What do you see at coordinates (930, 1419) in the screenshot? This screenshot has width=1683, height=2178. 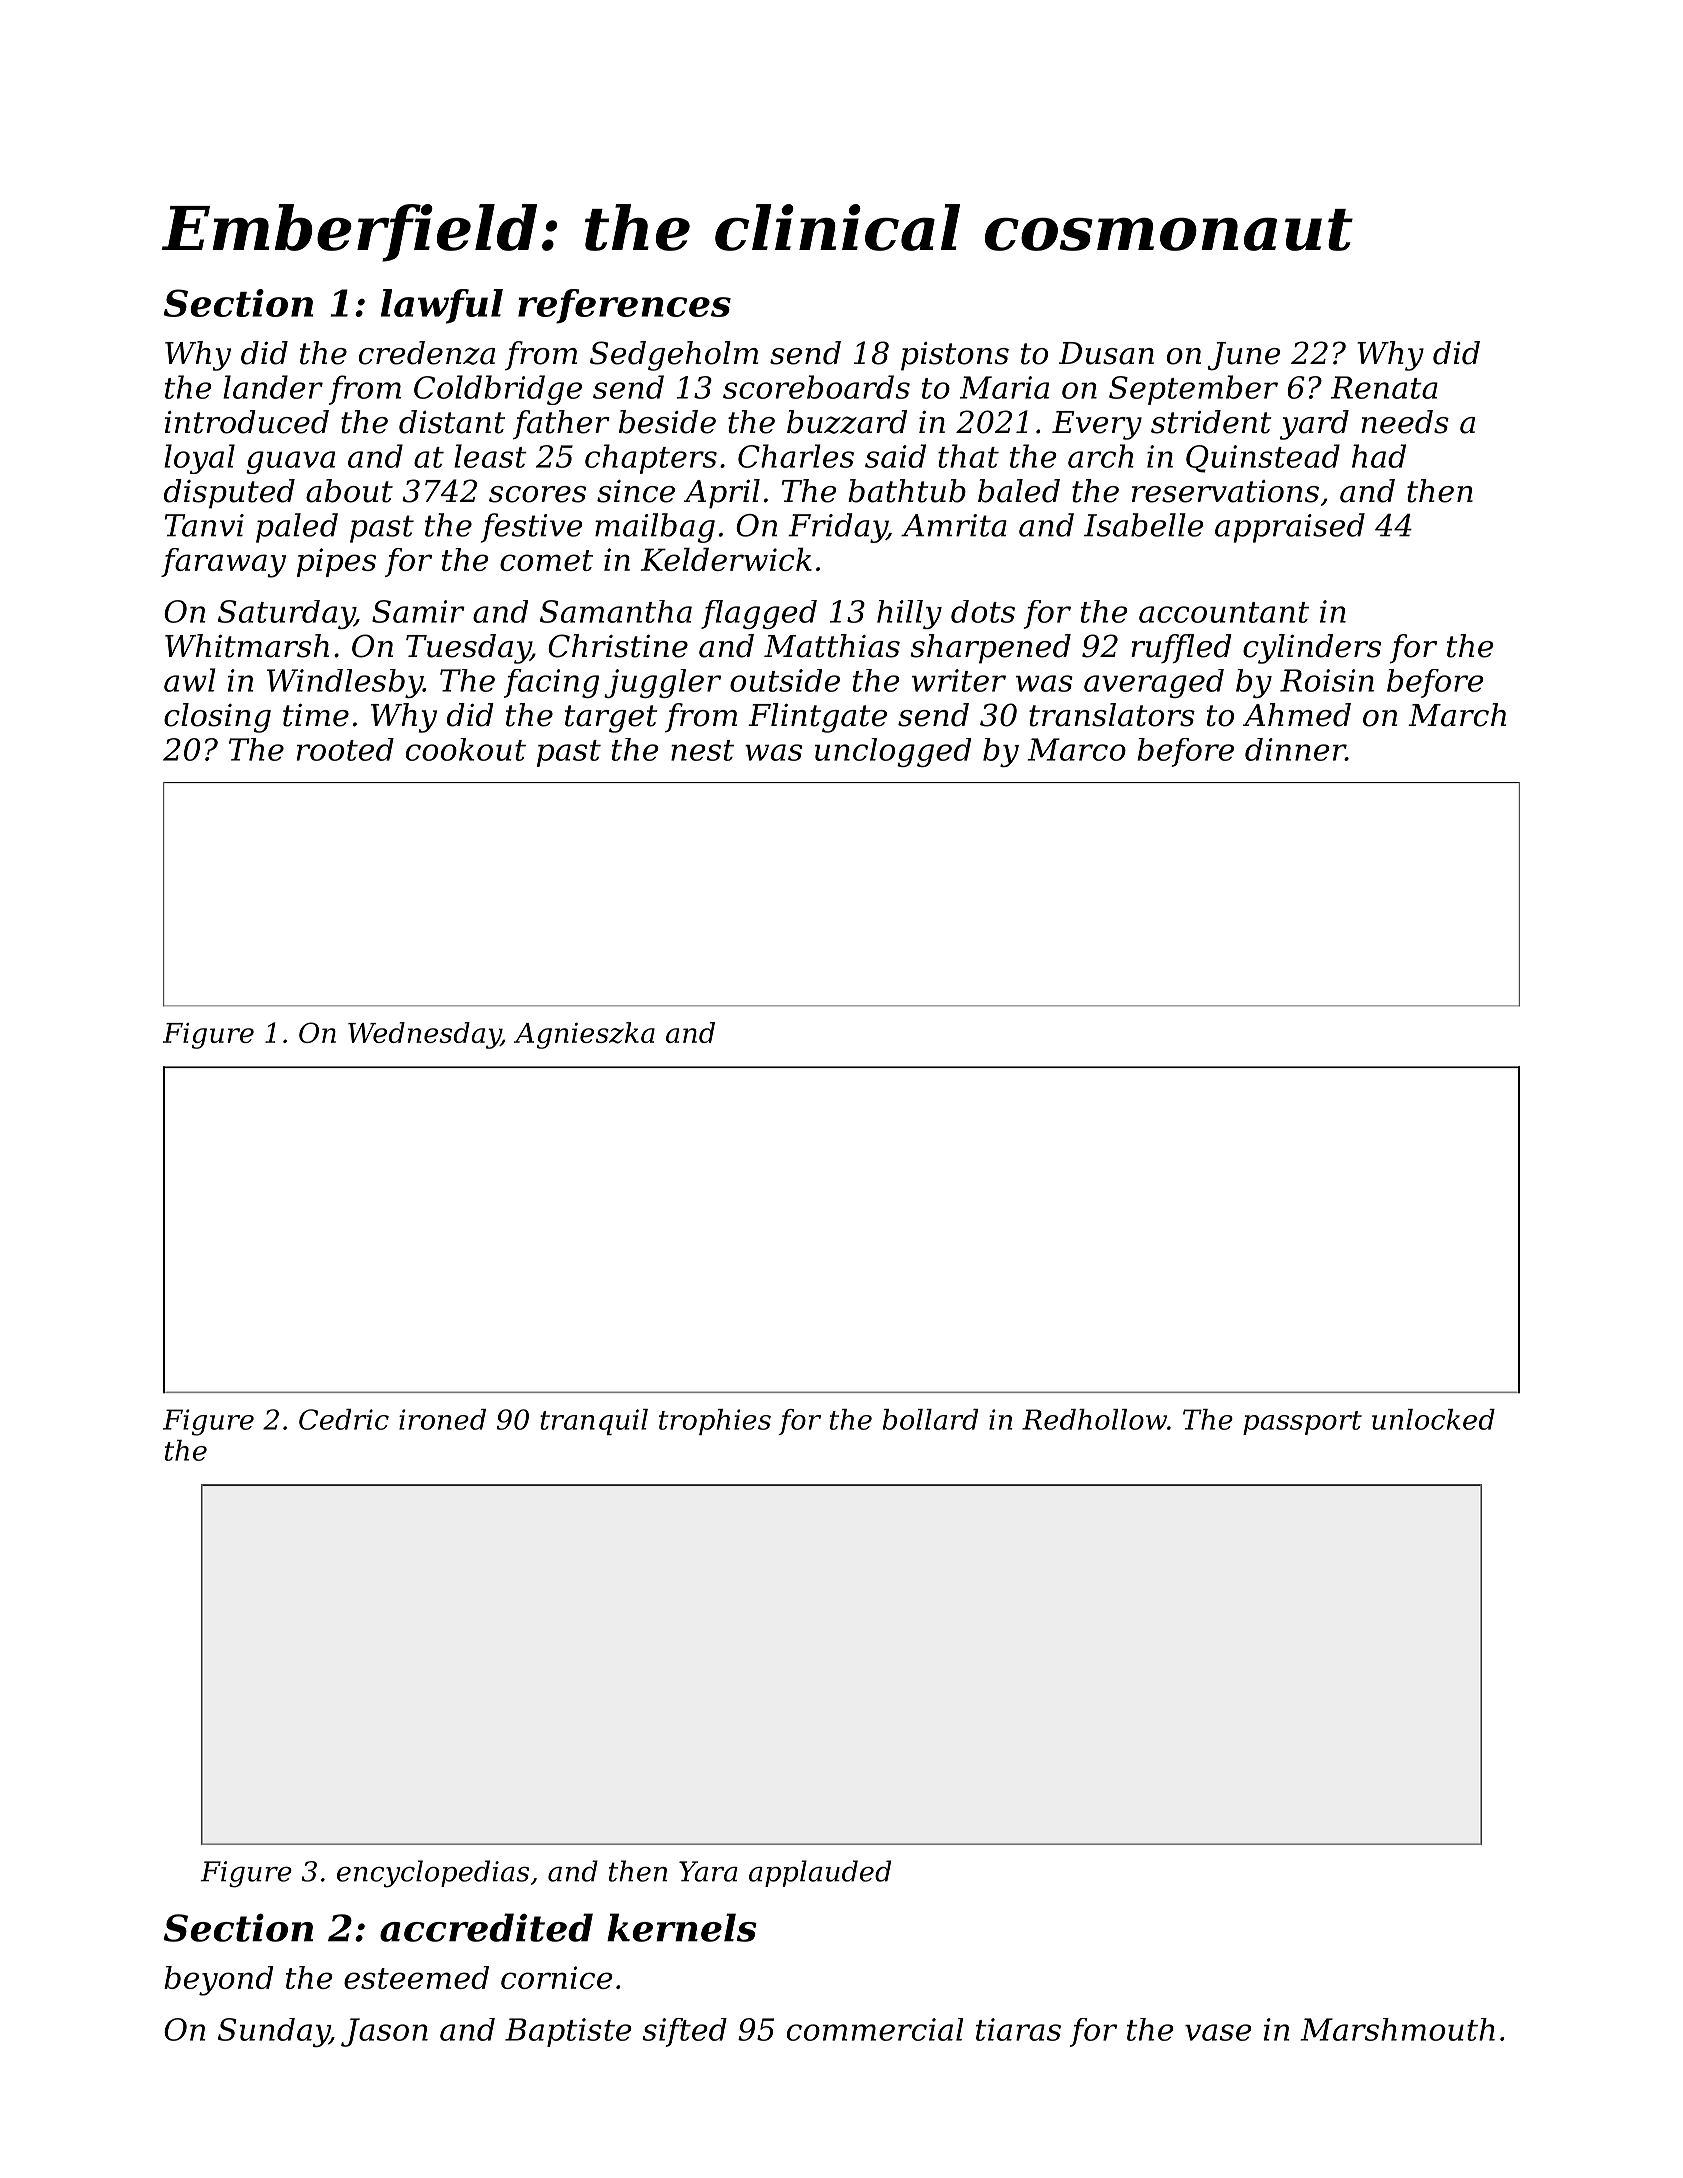 I see `bollard` at bounding box center [930, 1419].
